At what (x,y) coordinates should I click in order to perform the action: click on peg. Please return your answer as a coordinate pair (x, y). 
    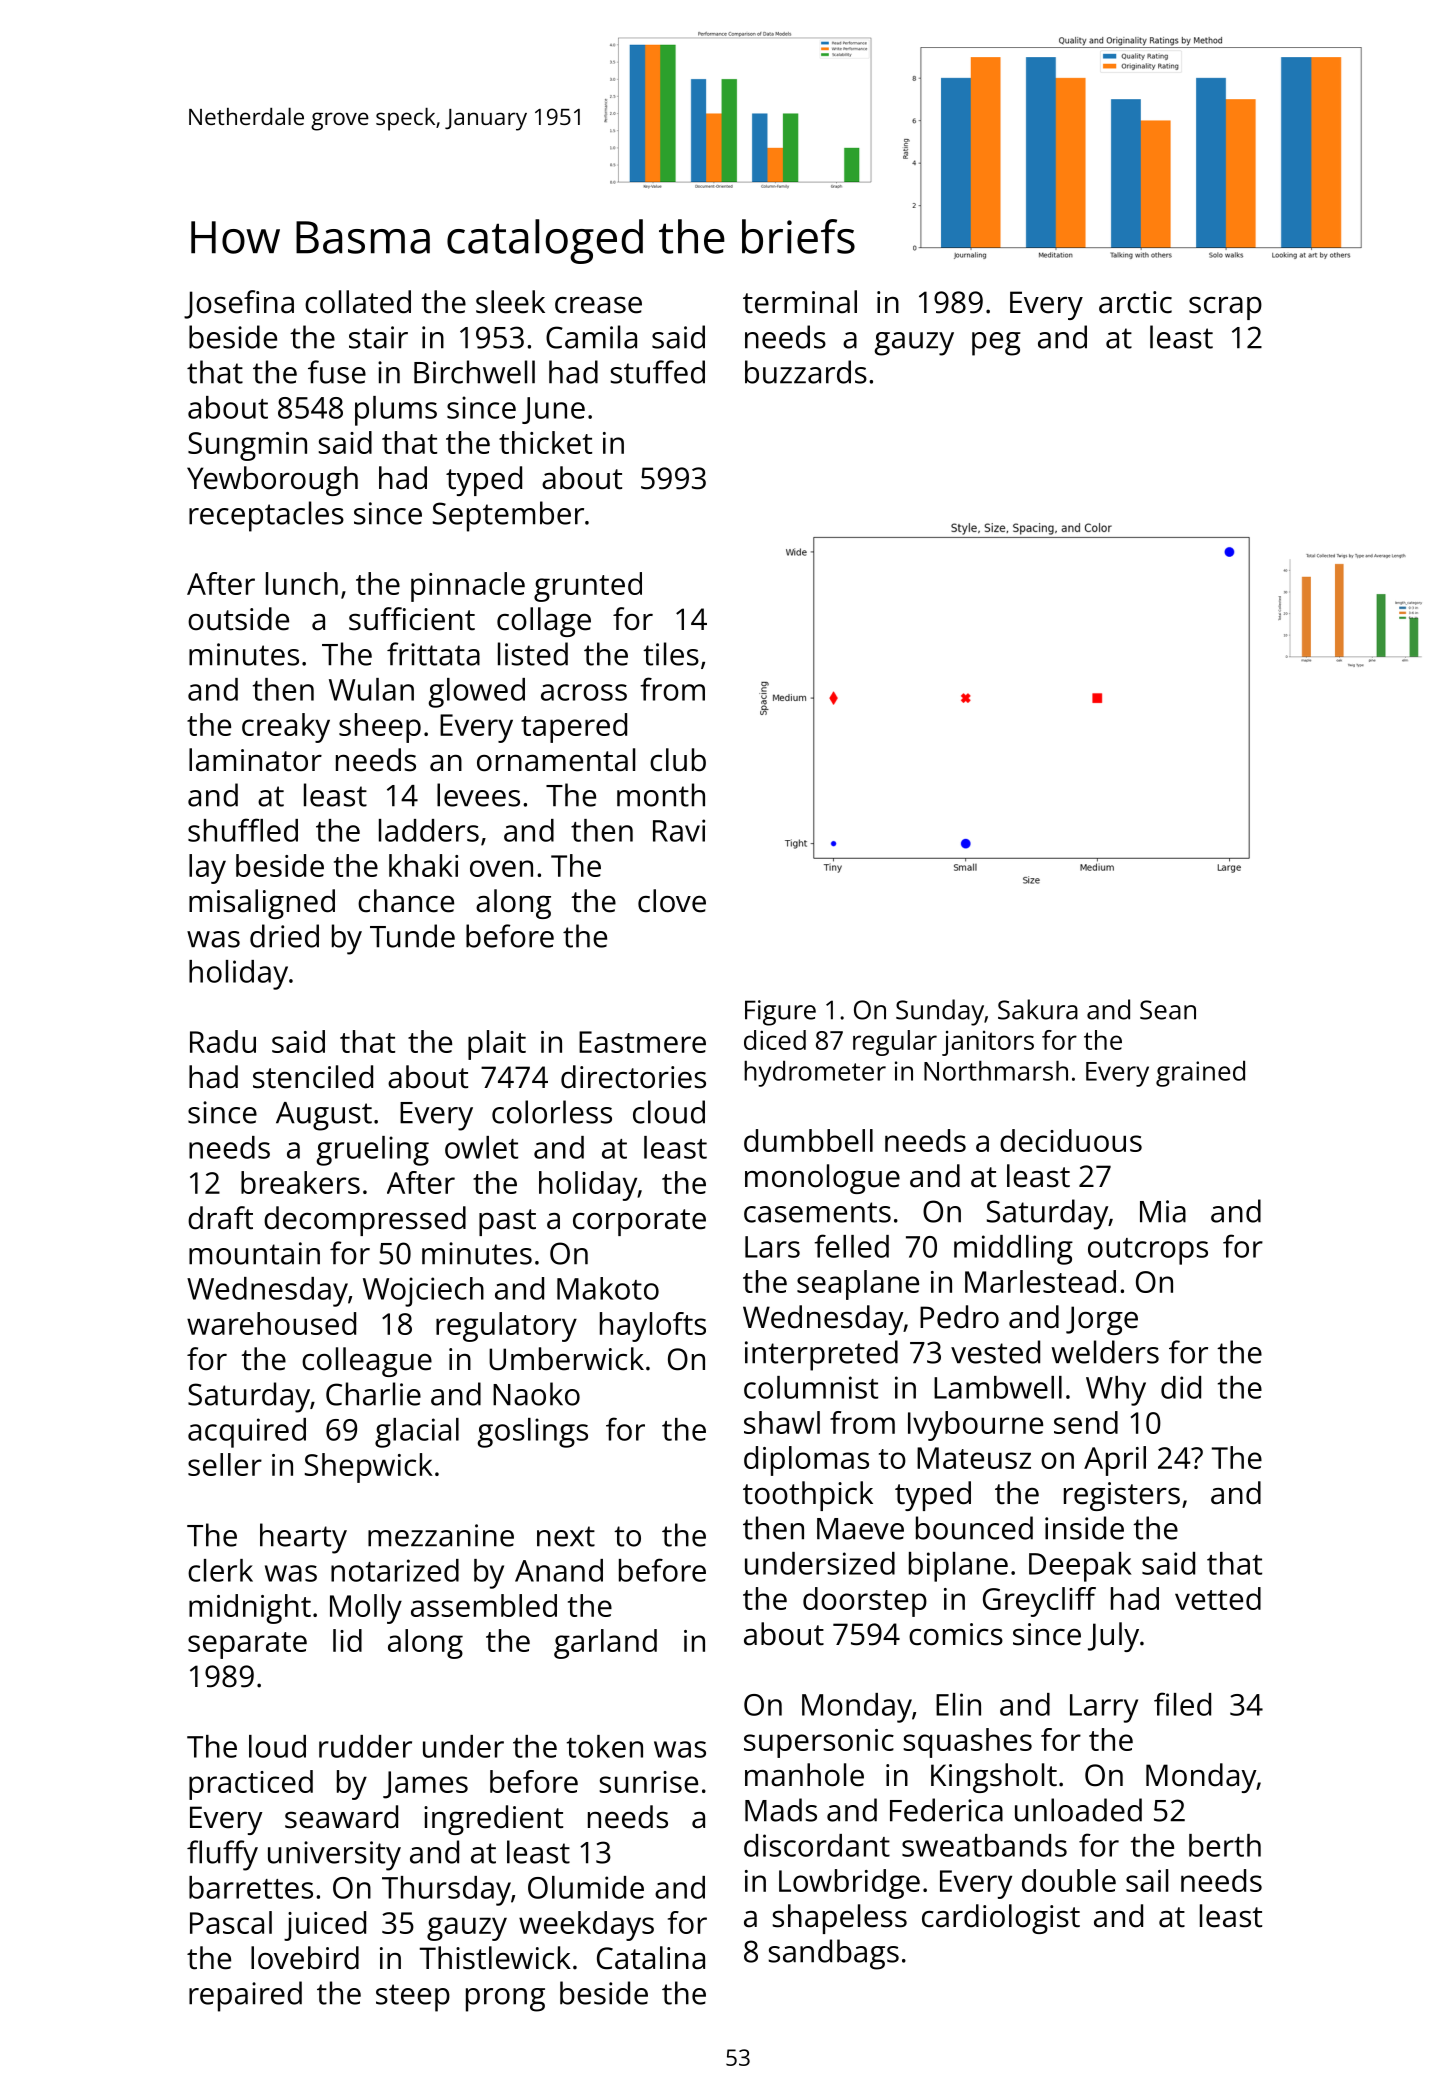
    Looking at the image, I should click on (996, 344).
